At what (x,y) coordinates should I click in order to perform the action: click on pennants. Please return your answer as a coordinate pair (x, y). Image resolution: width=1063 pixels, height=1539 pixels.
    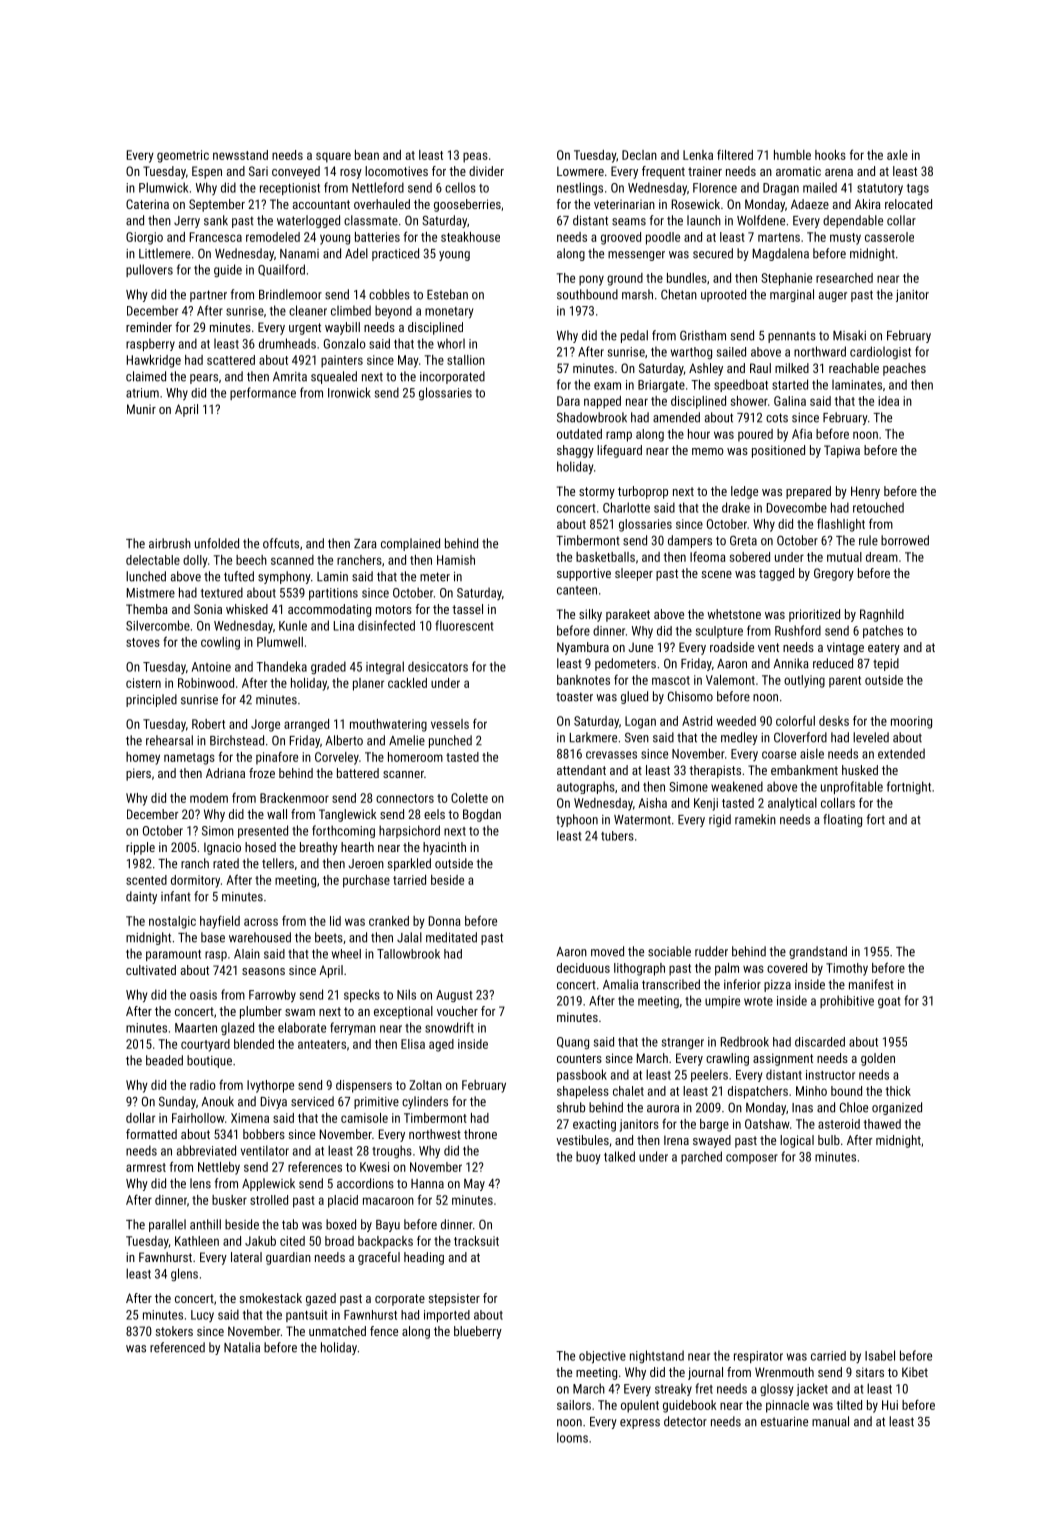
    Looking at the image, I should click on (792, 337).
